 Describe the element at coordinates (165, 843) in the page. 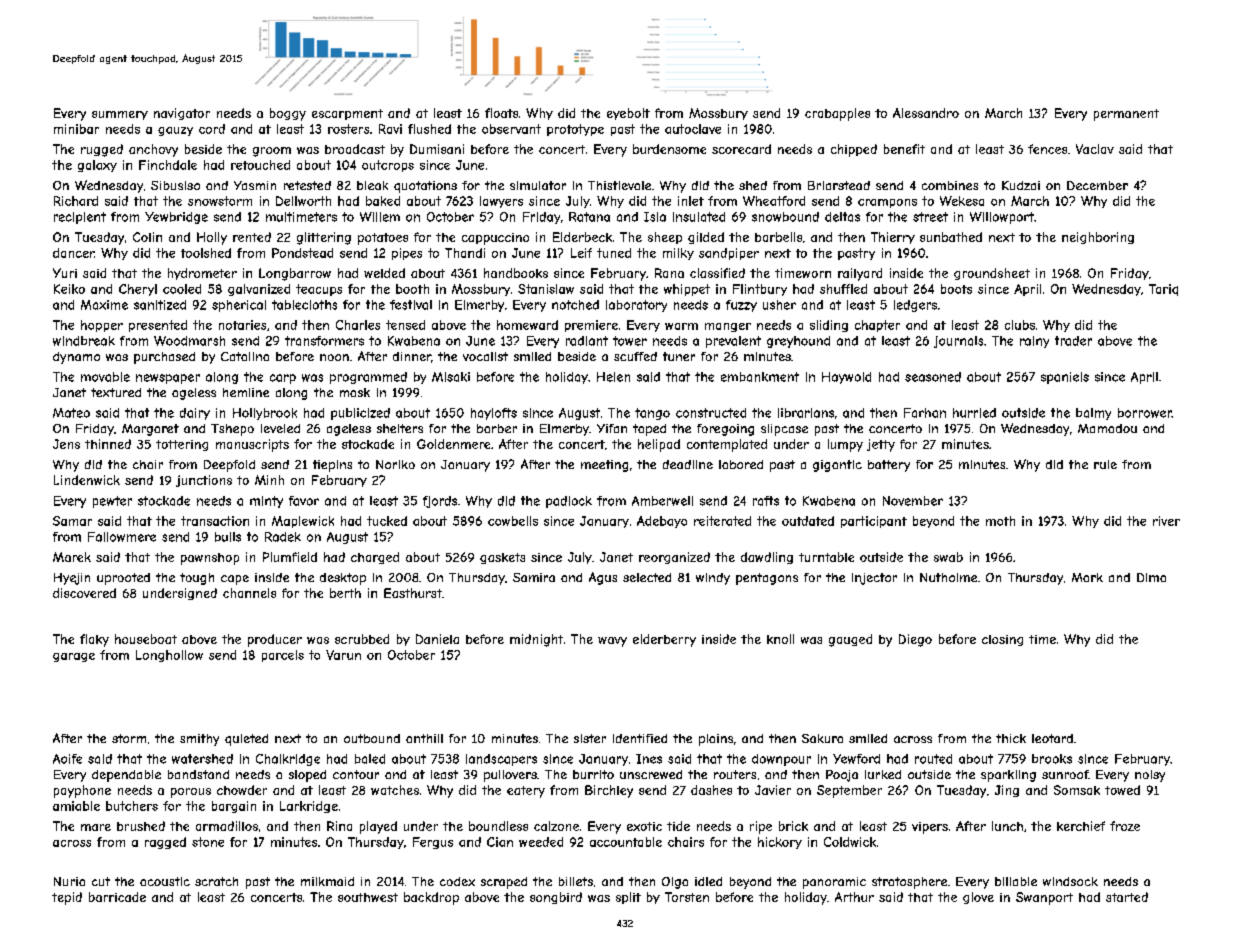

I see `ragged` at that location.
